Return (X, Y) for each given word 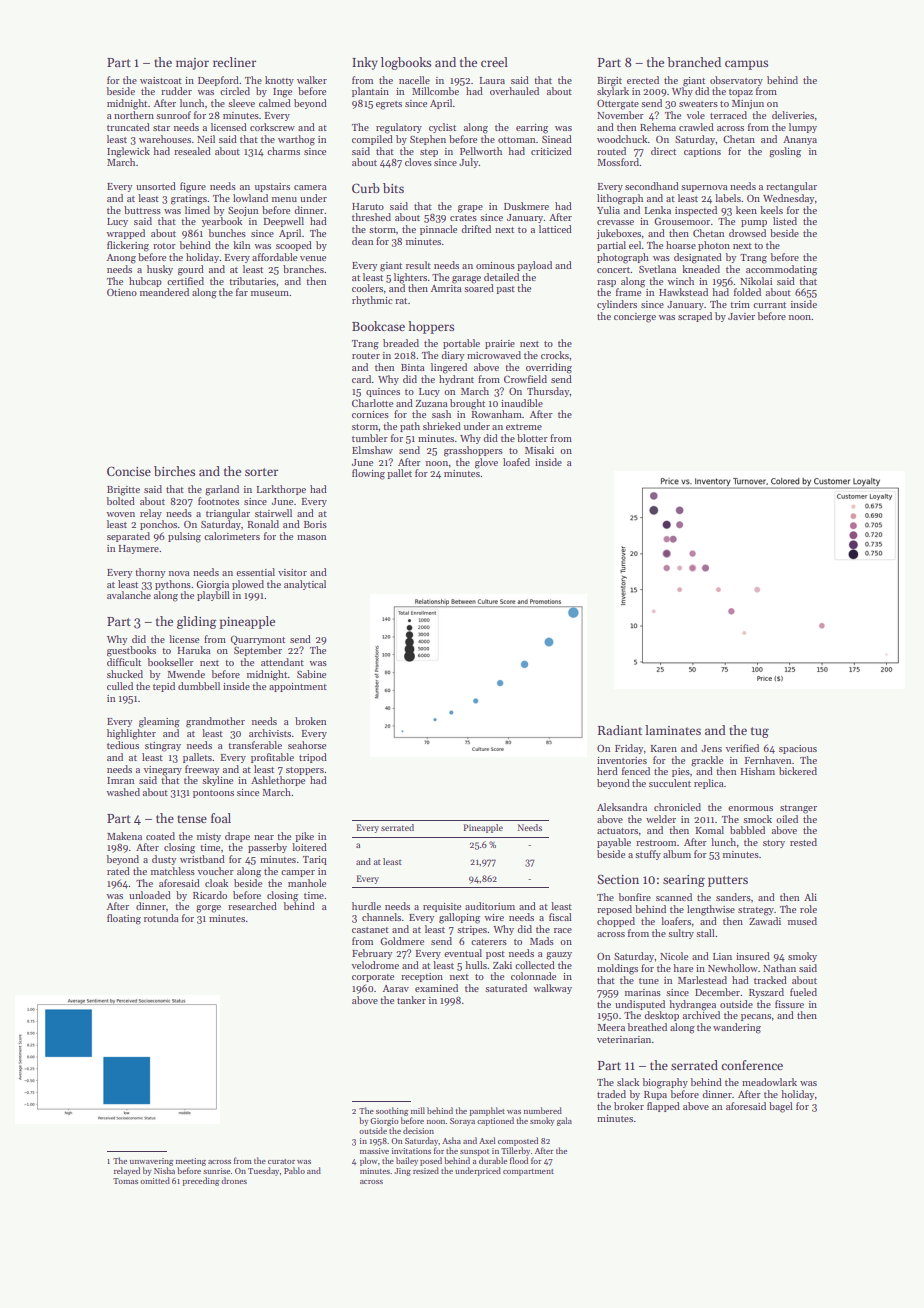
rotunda (161, 918)
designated (698, 258)
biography (665, 1083)
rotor (164, 246)
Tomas (125, 1181)
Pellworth (481, 151)
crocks (555, 355)
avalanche (129, 595)
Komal (710, 830)
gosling (785, 152)
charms (283, 151)
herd (607, 771)
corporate (373, 978)
